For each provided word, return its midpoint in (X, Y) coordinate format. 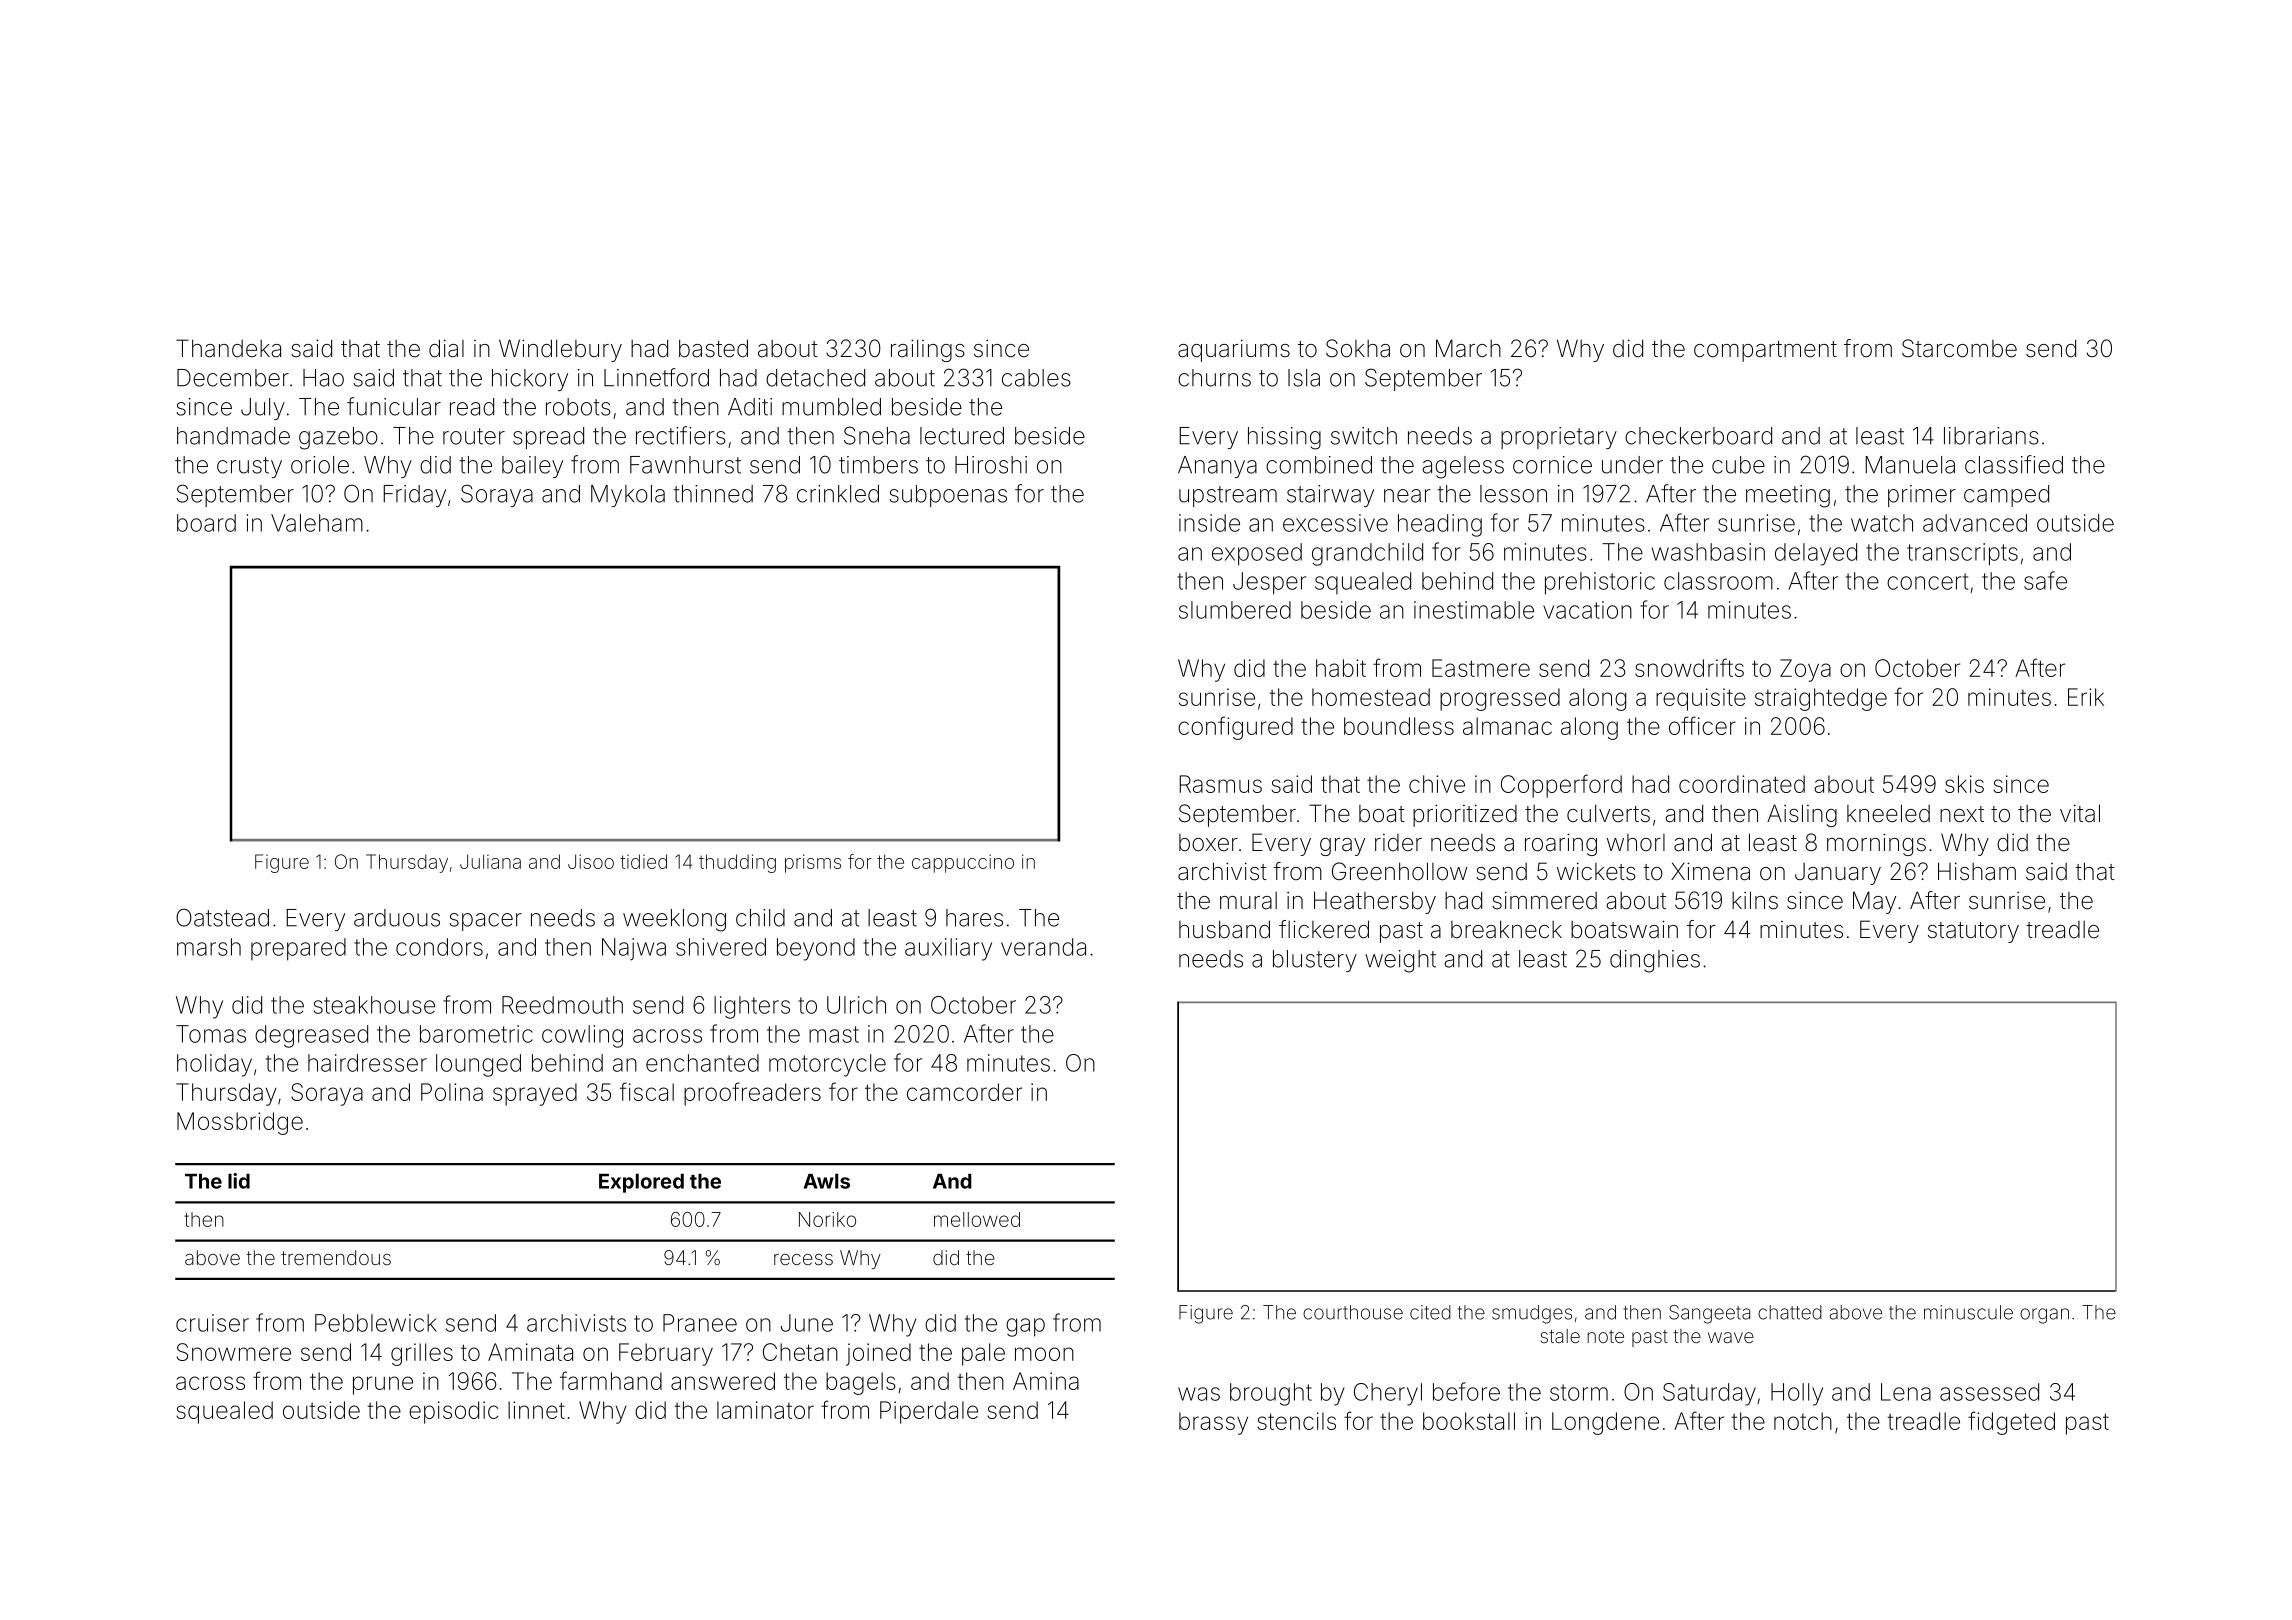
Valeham (317, 523)
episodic (453, 1412)
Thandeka (228, 348)
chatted (1790, 1312)
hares (974, 918)
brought (1271, 1394)
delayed (1816, 554)
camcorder (964, 1092)
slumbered (1235, 610)
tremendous (336, 1257)
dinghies (1655, 961)
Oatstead (222, 917)
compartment (1765, 351)
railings (928, 350)
